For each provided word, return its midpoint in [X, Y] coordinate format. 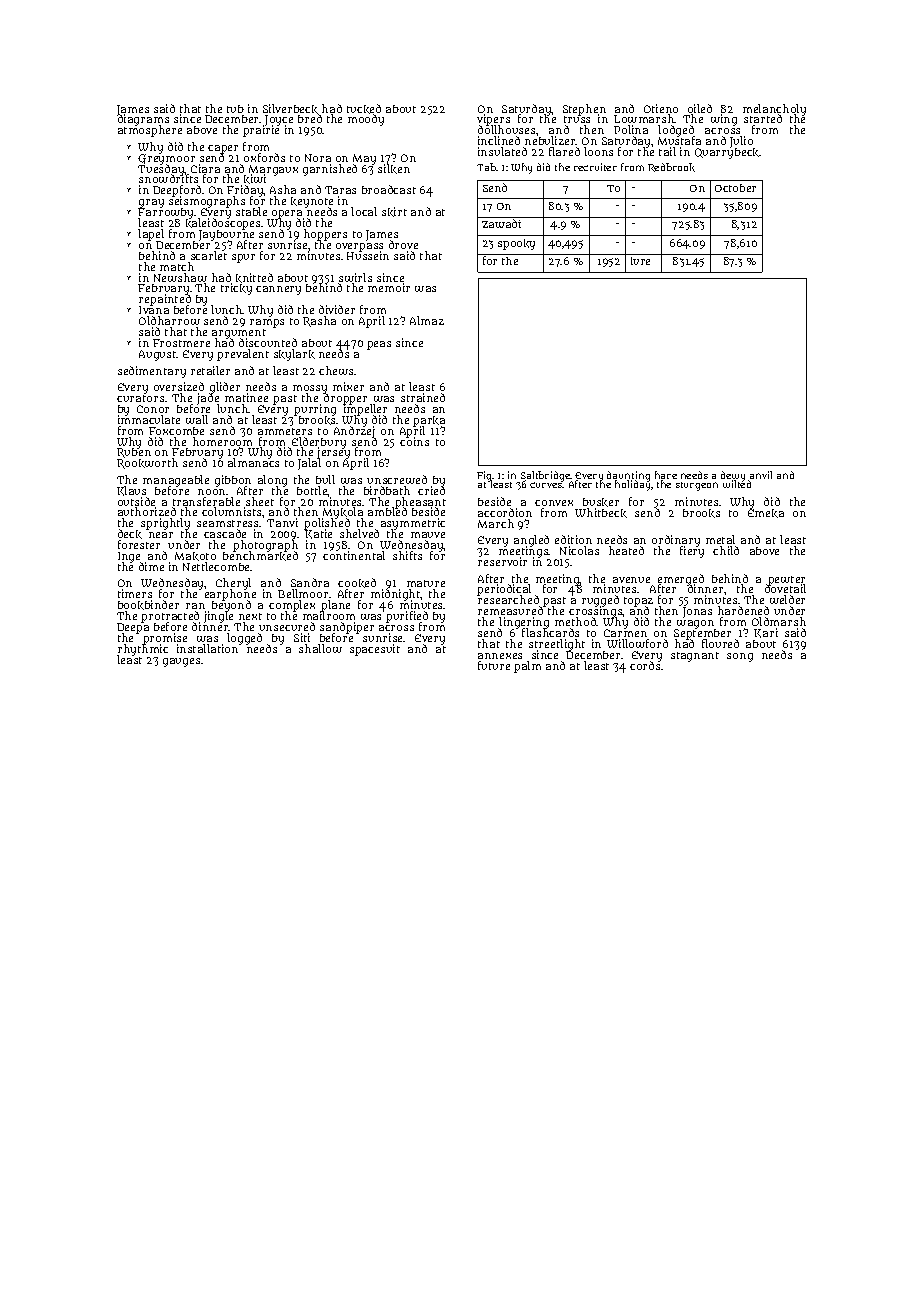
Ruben [134, 453]
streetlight [557, 645]
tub [235, 109]
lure [640, 261]
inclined [499, 140]
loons [598, 151]
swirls [355, 277]
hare [666, 475]
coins [414, 442]
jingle [218, 617]
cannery [278, 290]
